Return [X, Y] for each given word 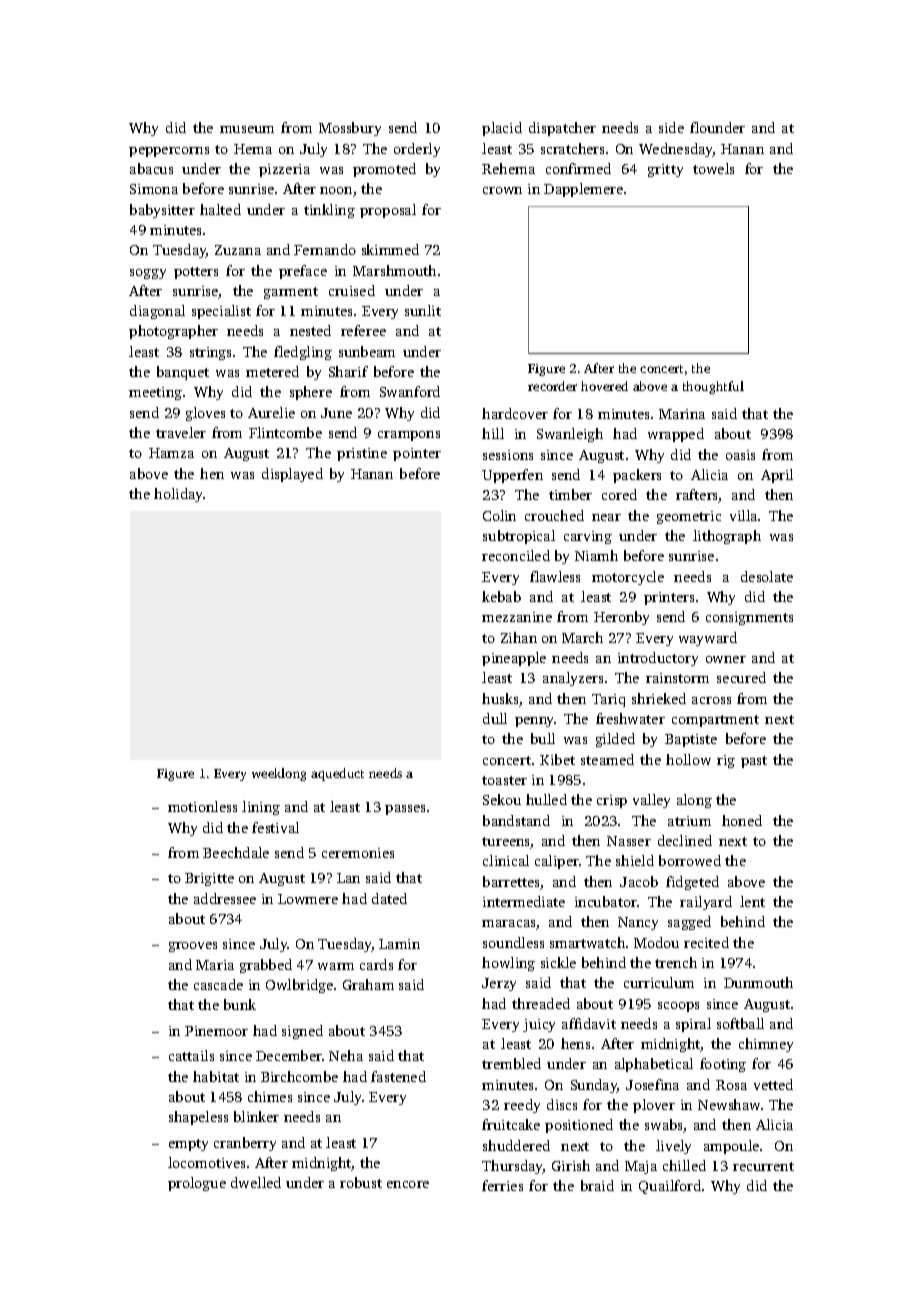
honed [742, 820]
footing [723, 1065]
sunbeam [367, 351]
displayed [292, 475]
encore [408, 1184]
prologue [197, 1184]
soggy [148, 274]
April [777, 476]
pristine [362, 454]
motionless [202, 806]
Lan [348, 878]
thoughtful [713, 387]
